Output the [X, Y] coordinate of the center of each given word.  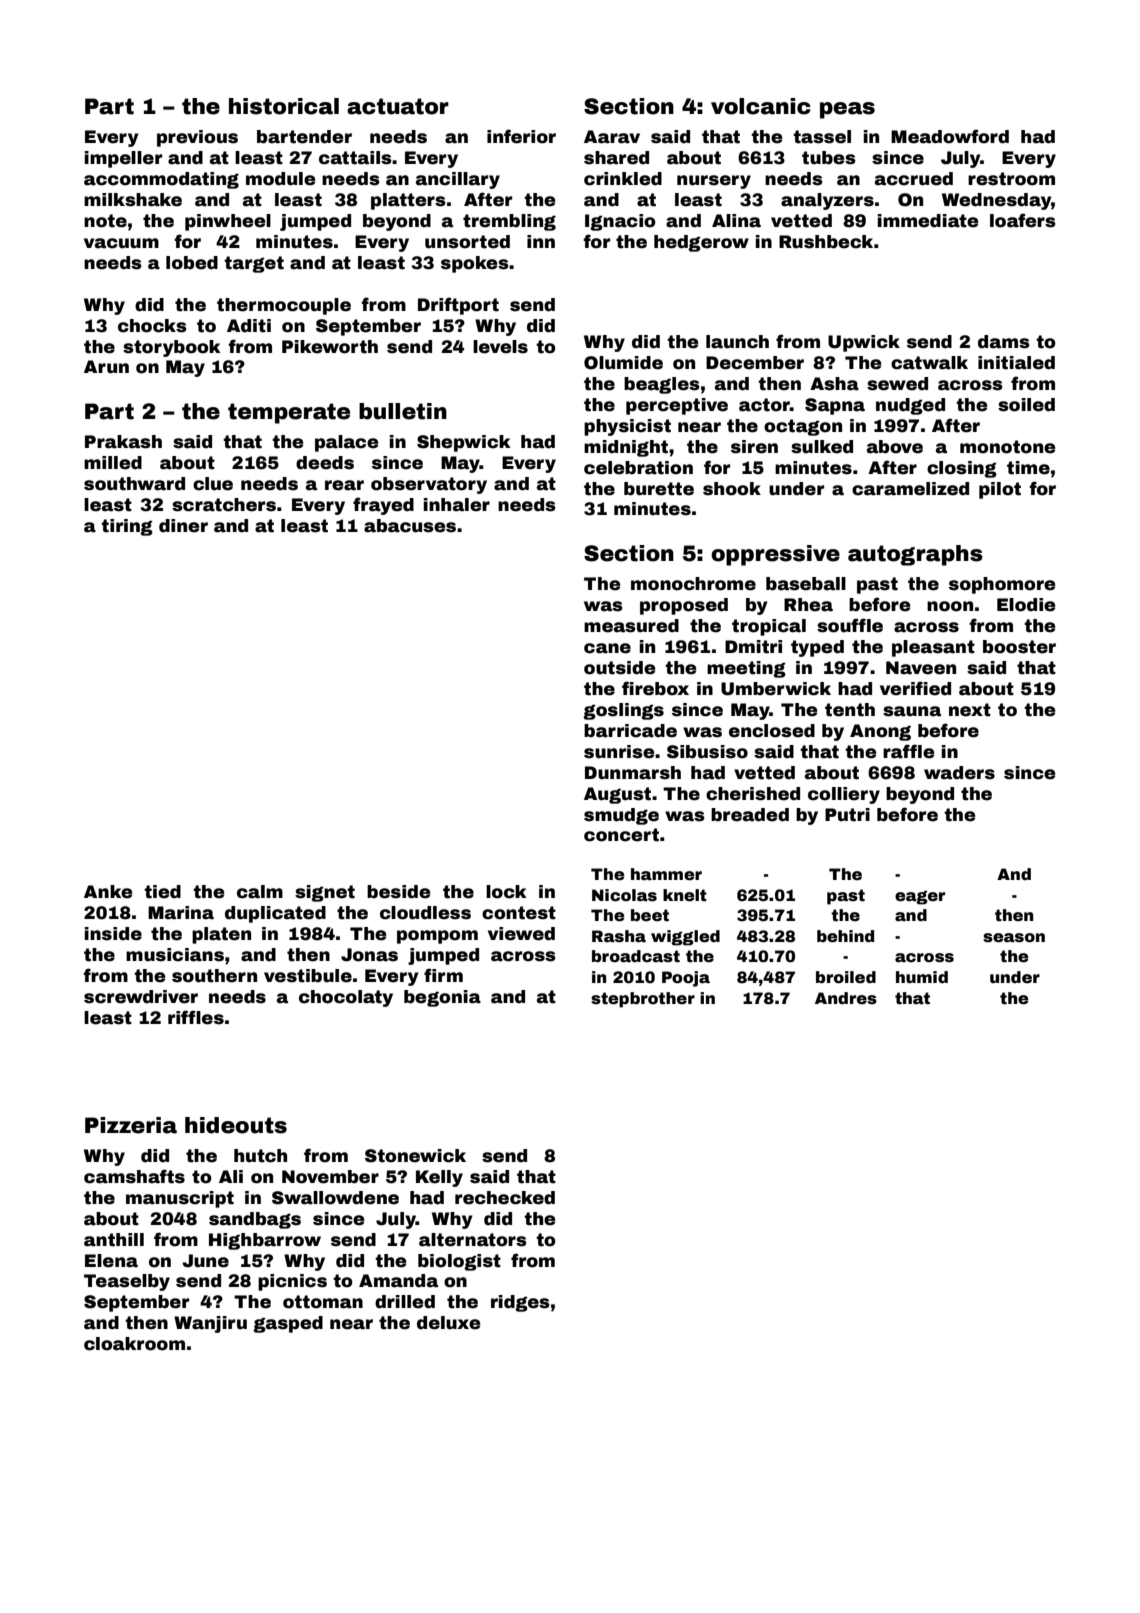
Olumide [623, 363]
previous [197, 138]
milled [113, 463]
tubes [829, 158]
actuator [398, 106]
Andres [846, 998]
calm [260, 892]
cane [607, 648]
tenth [850, 710]
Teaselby [127, 1282]
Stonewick [415, 1156]
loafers [1023, 220]
